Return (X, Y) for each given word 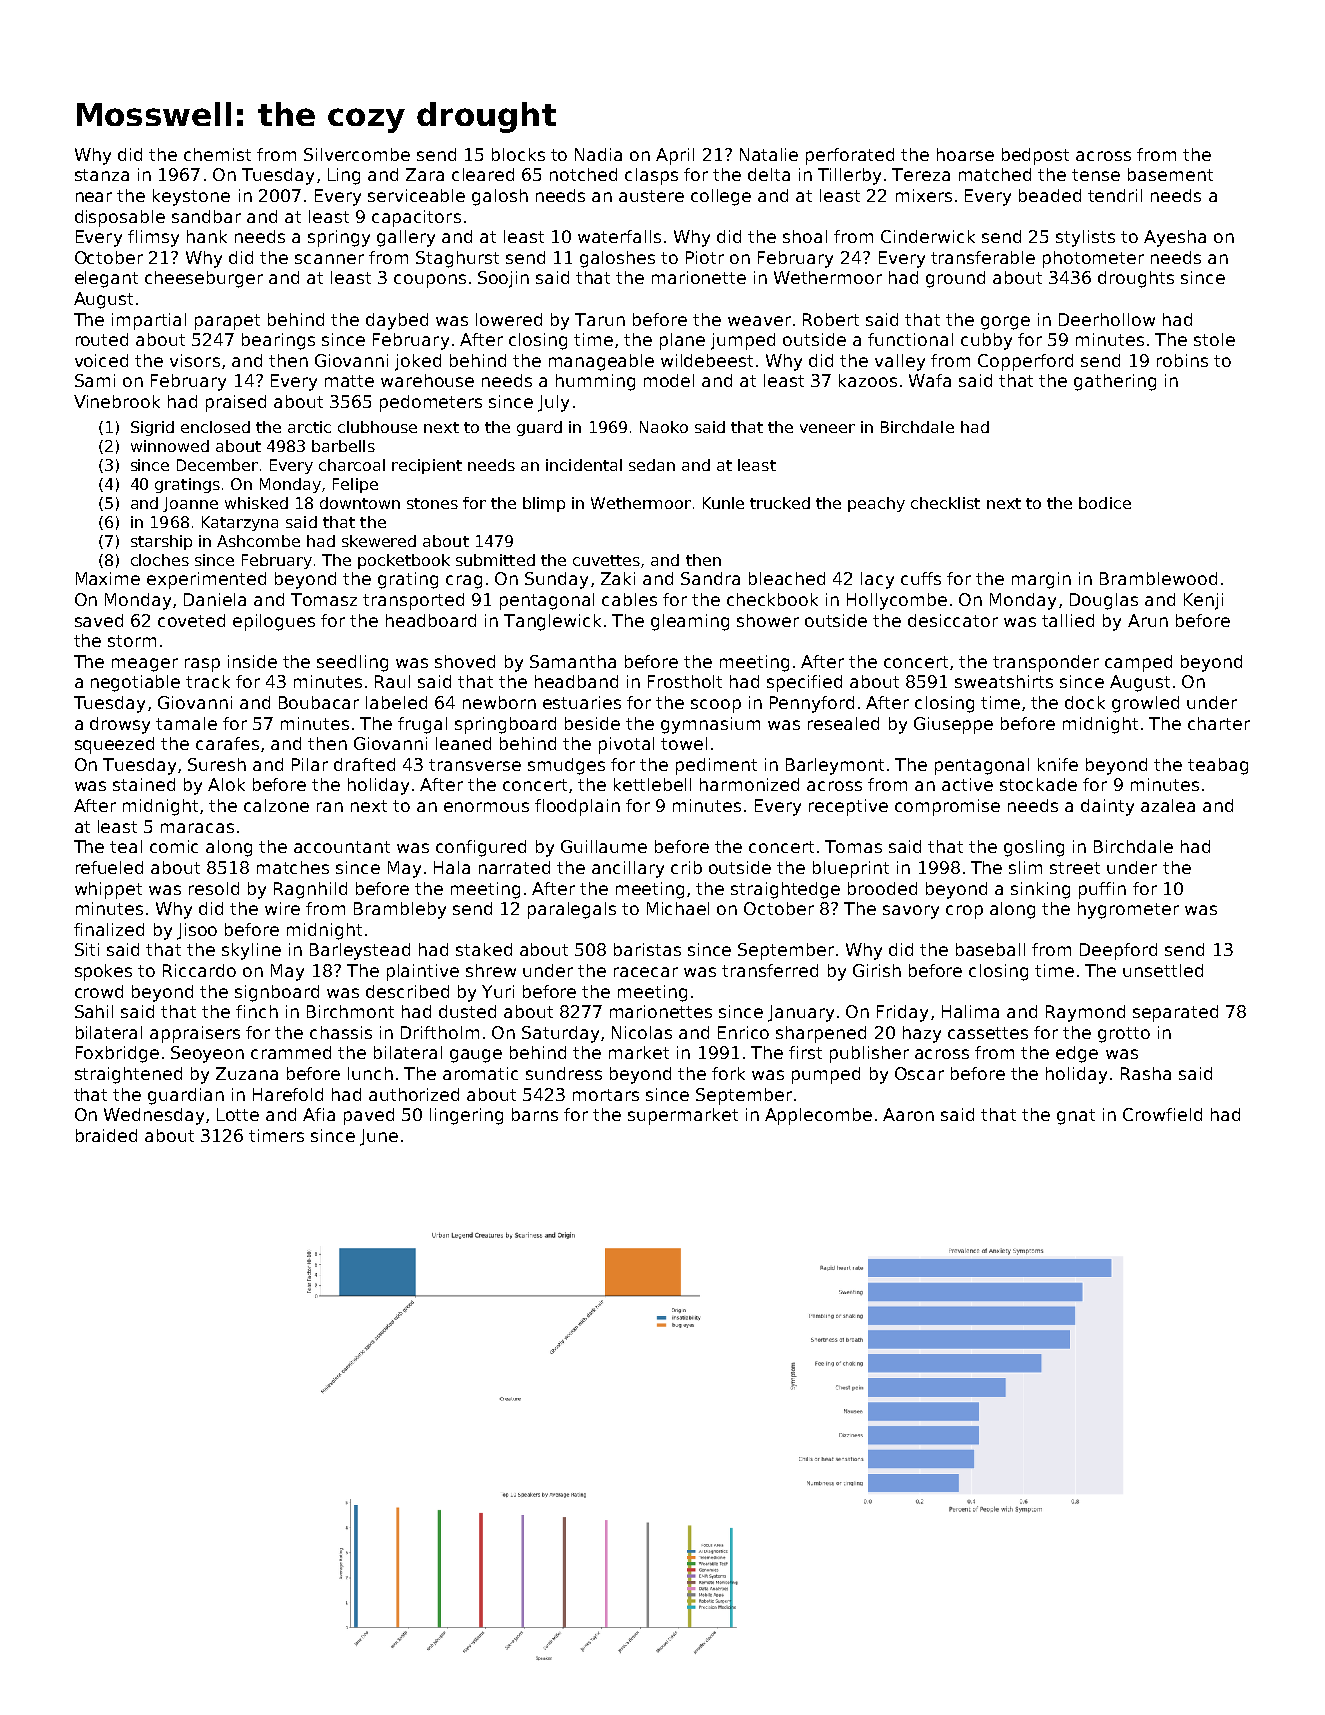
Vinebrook (117, 401)
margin (1041, 580)
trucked (780, 503)
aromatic (480, 1073)
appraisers (195, 1034)
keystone (191, 197)
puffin (1102, 890)
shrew (491, 970)
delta (769, 174)
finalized (109, 929)
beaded (1050, 195)
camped (1138, 663)
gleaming (690, 622)
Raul (392, 681)
